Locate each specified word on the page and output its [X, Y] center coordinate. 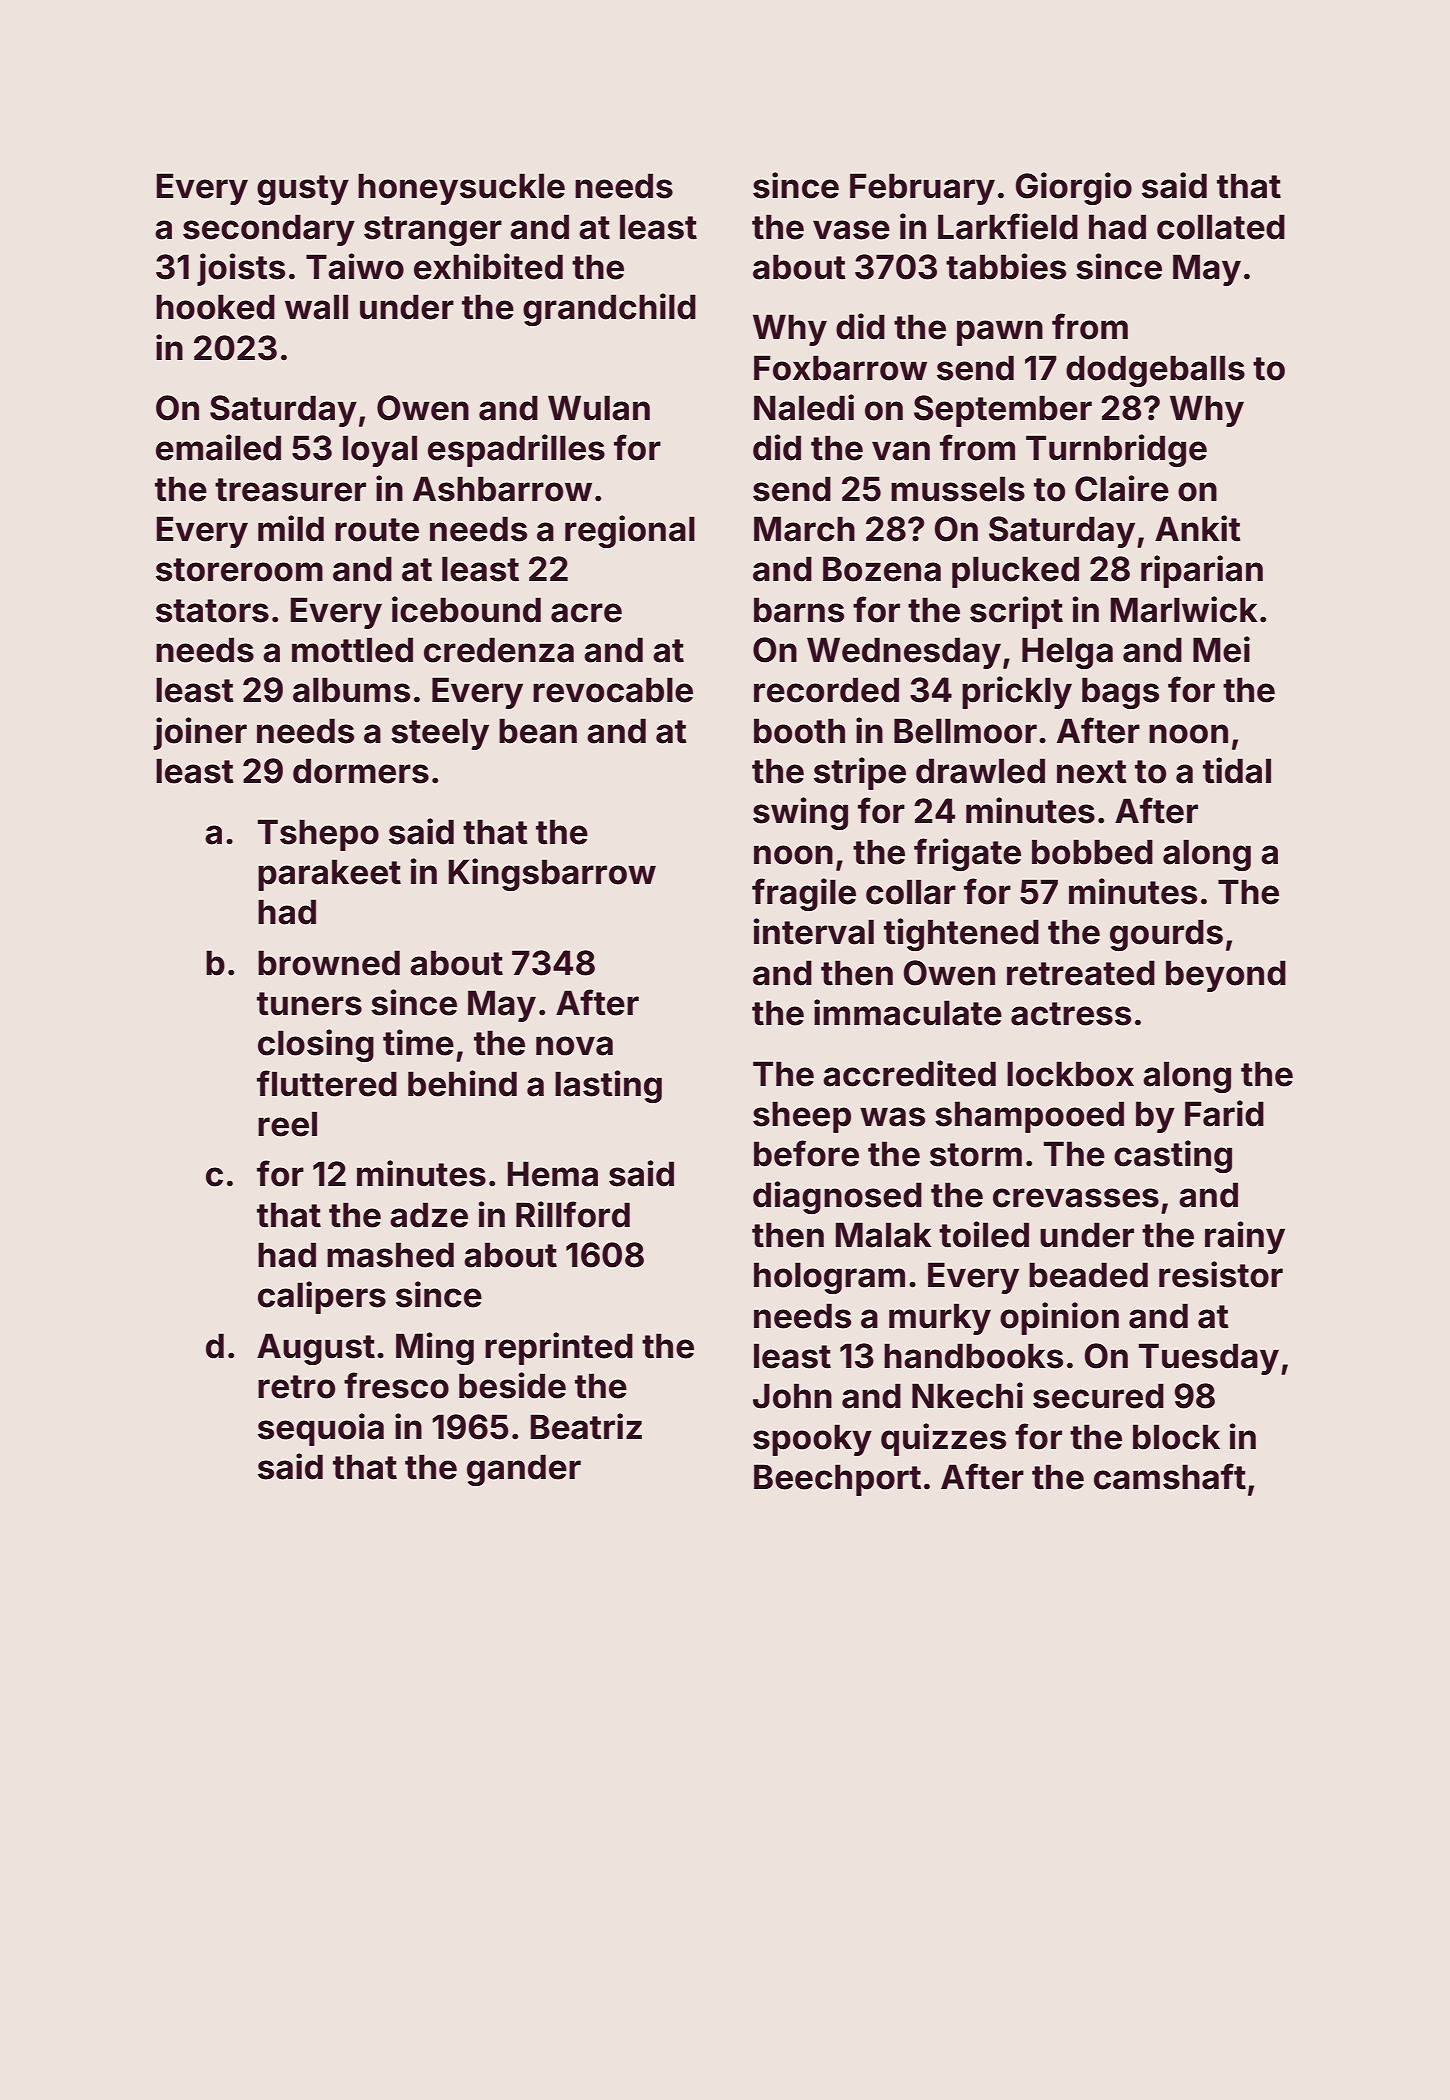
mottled [352, 650]
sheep [802, 1117]
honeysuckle [461, 189]
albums [351, 690]
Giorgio [1074, 188]
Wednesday [904, 653]
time [418, 1042]
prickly [1017, 692]
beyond [1226, 976]
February [922, 189]
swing [800, 813]
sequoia [321, 1429]
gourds [1166, 935]
